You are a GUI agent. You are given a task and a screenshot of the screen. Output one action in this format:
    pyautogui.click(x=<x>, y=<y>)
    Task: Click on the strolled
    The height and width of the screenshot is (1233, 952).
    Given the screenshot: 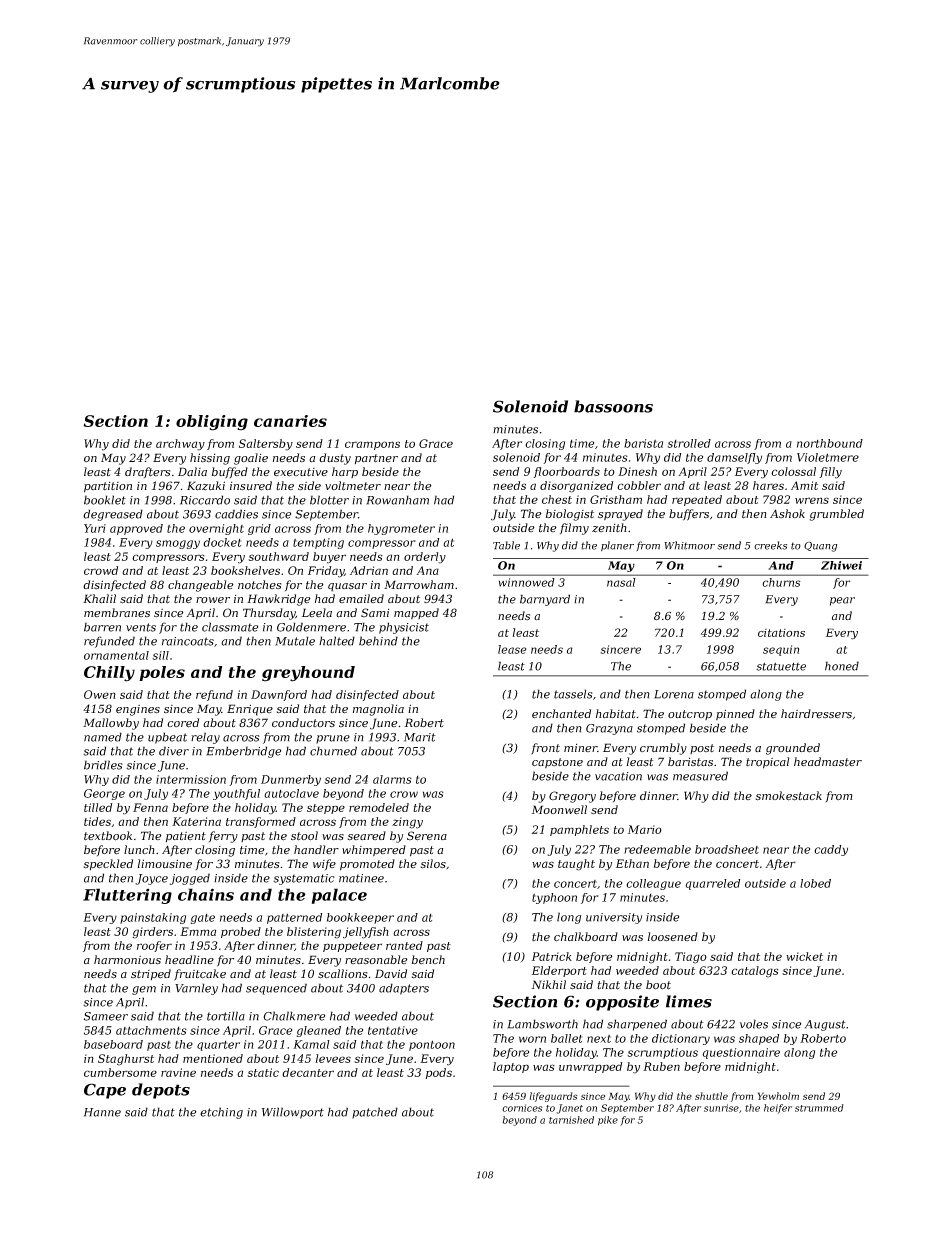 What is the action you would take?
    pyautogui.click(x=689, y=443)
